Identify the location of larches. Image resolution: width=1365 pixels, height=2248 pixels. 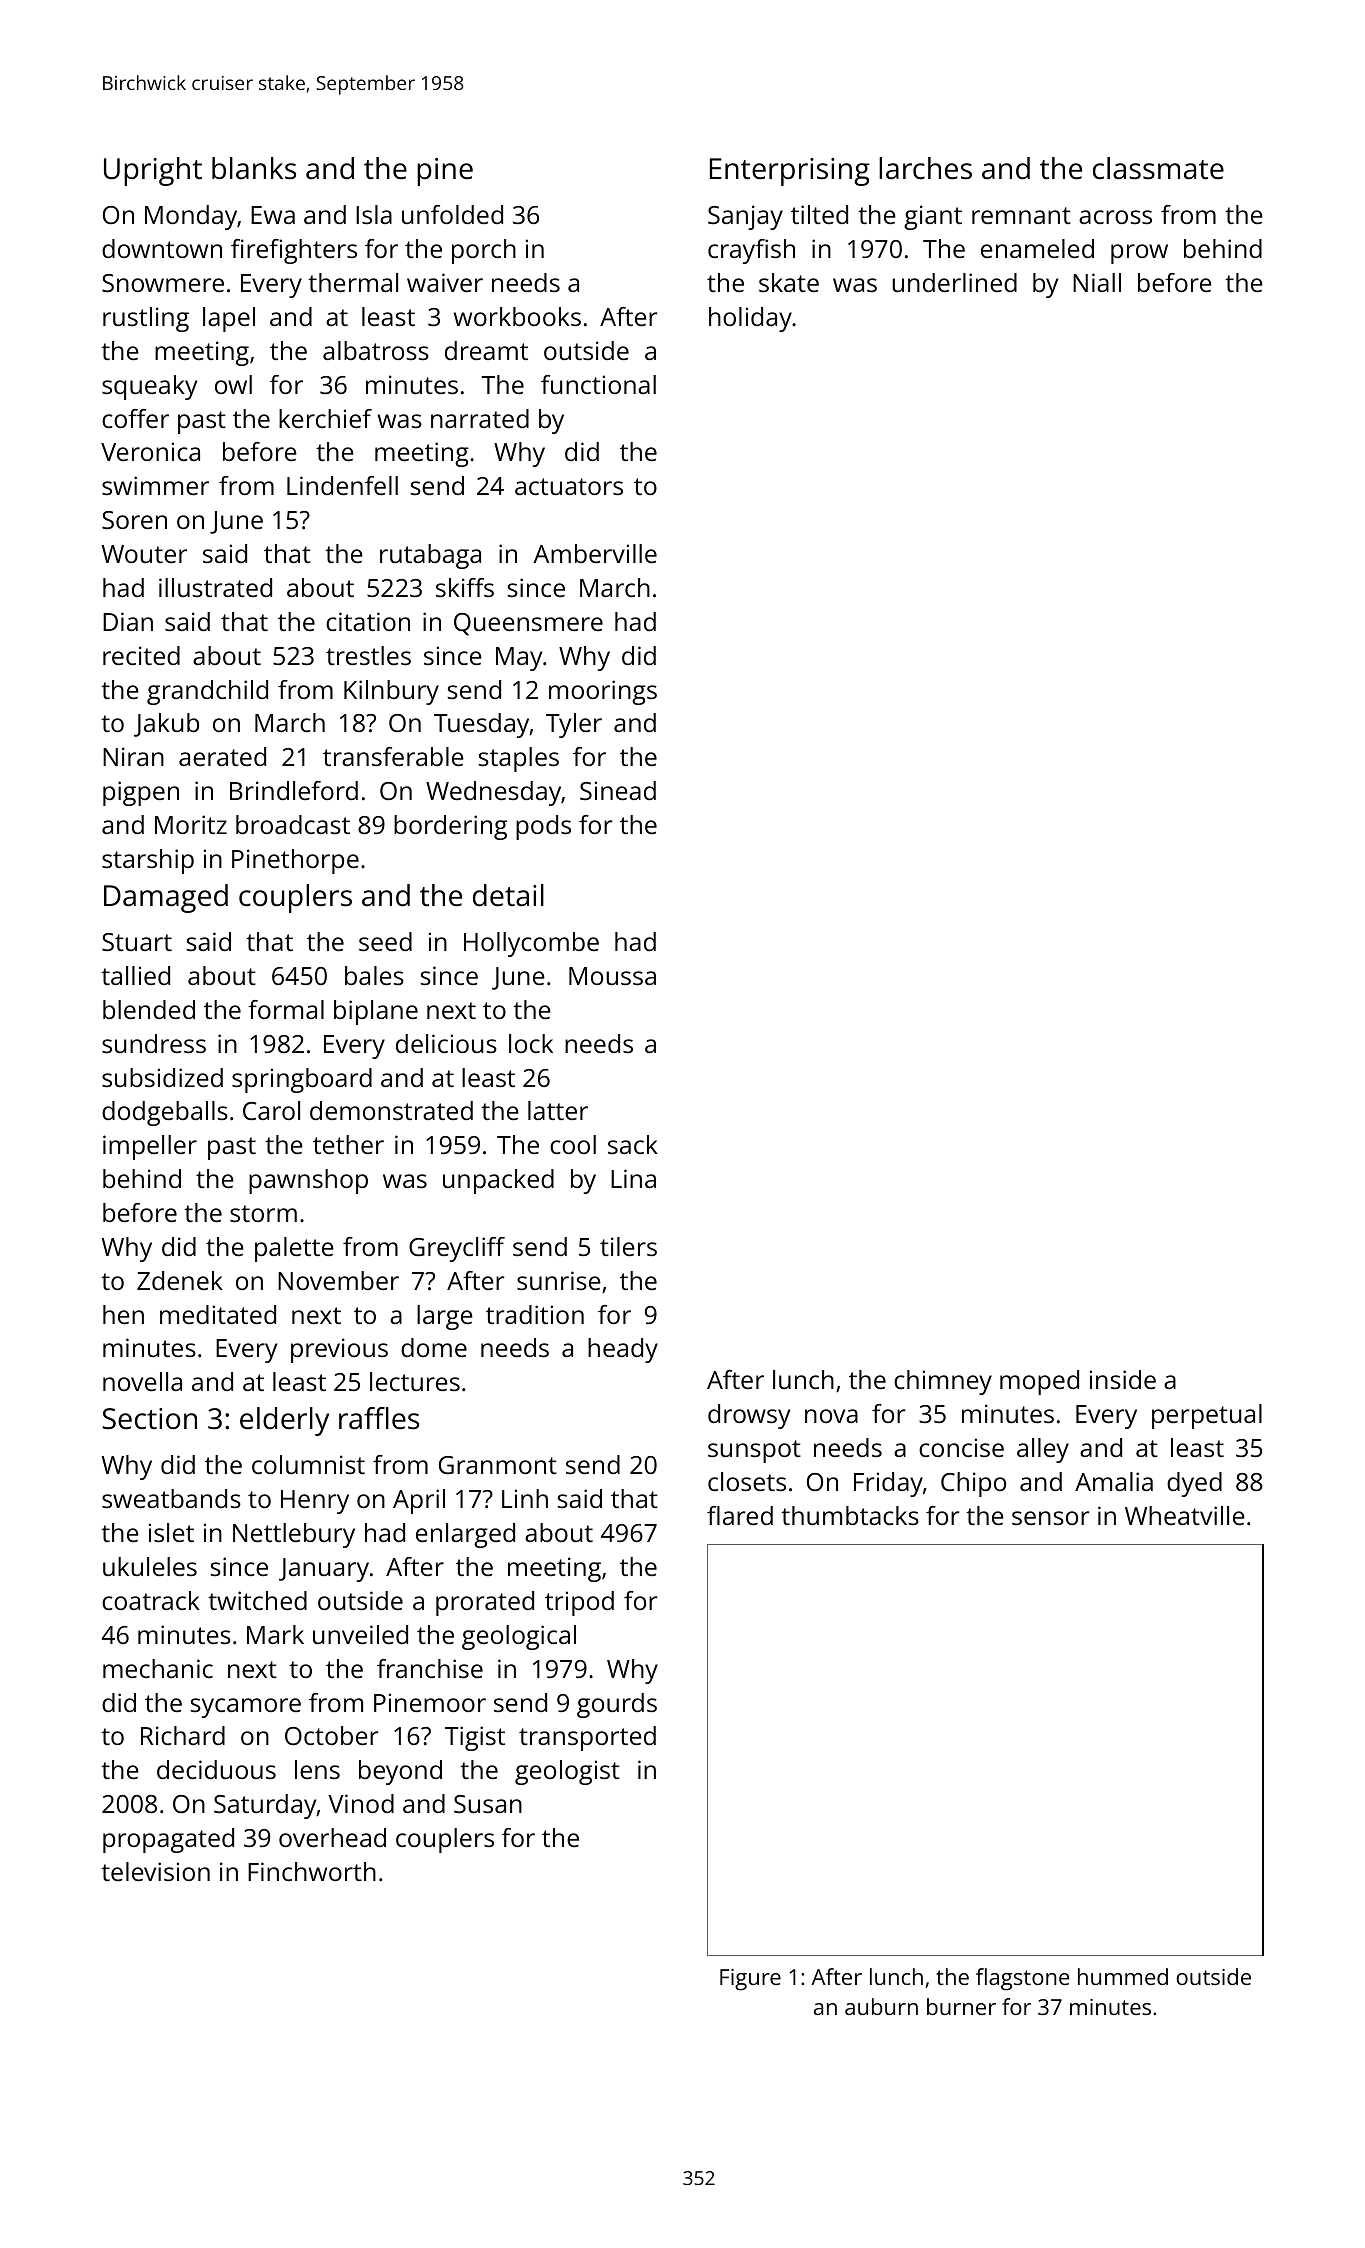
(925, 168).
